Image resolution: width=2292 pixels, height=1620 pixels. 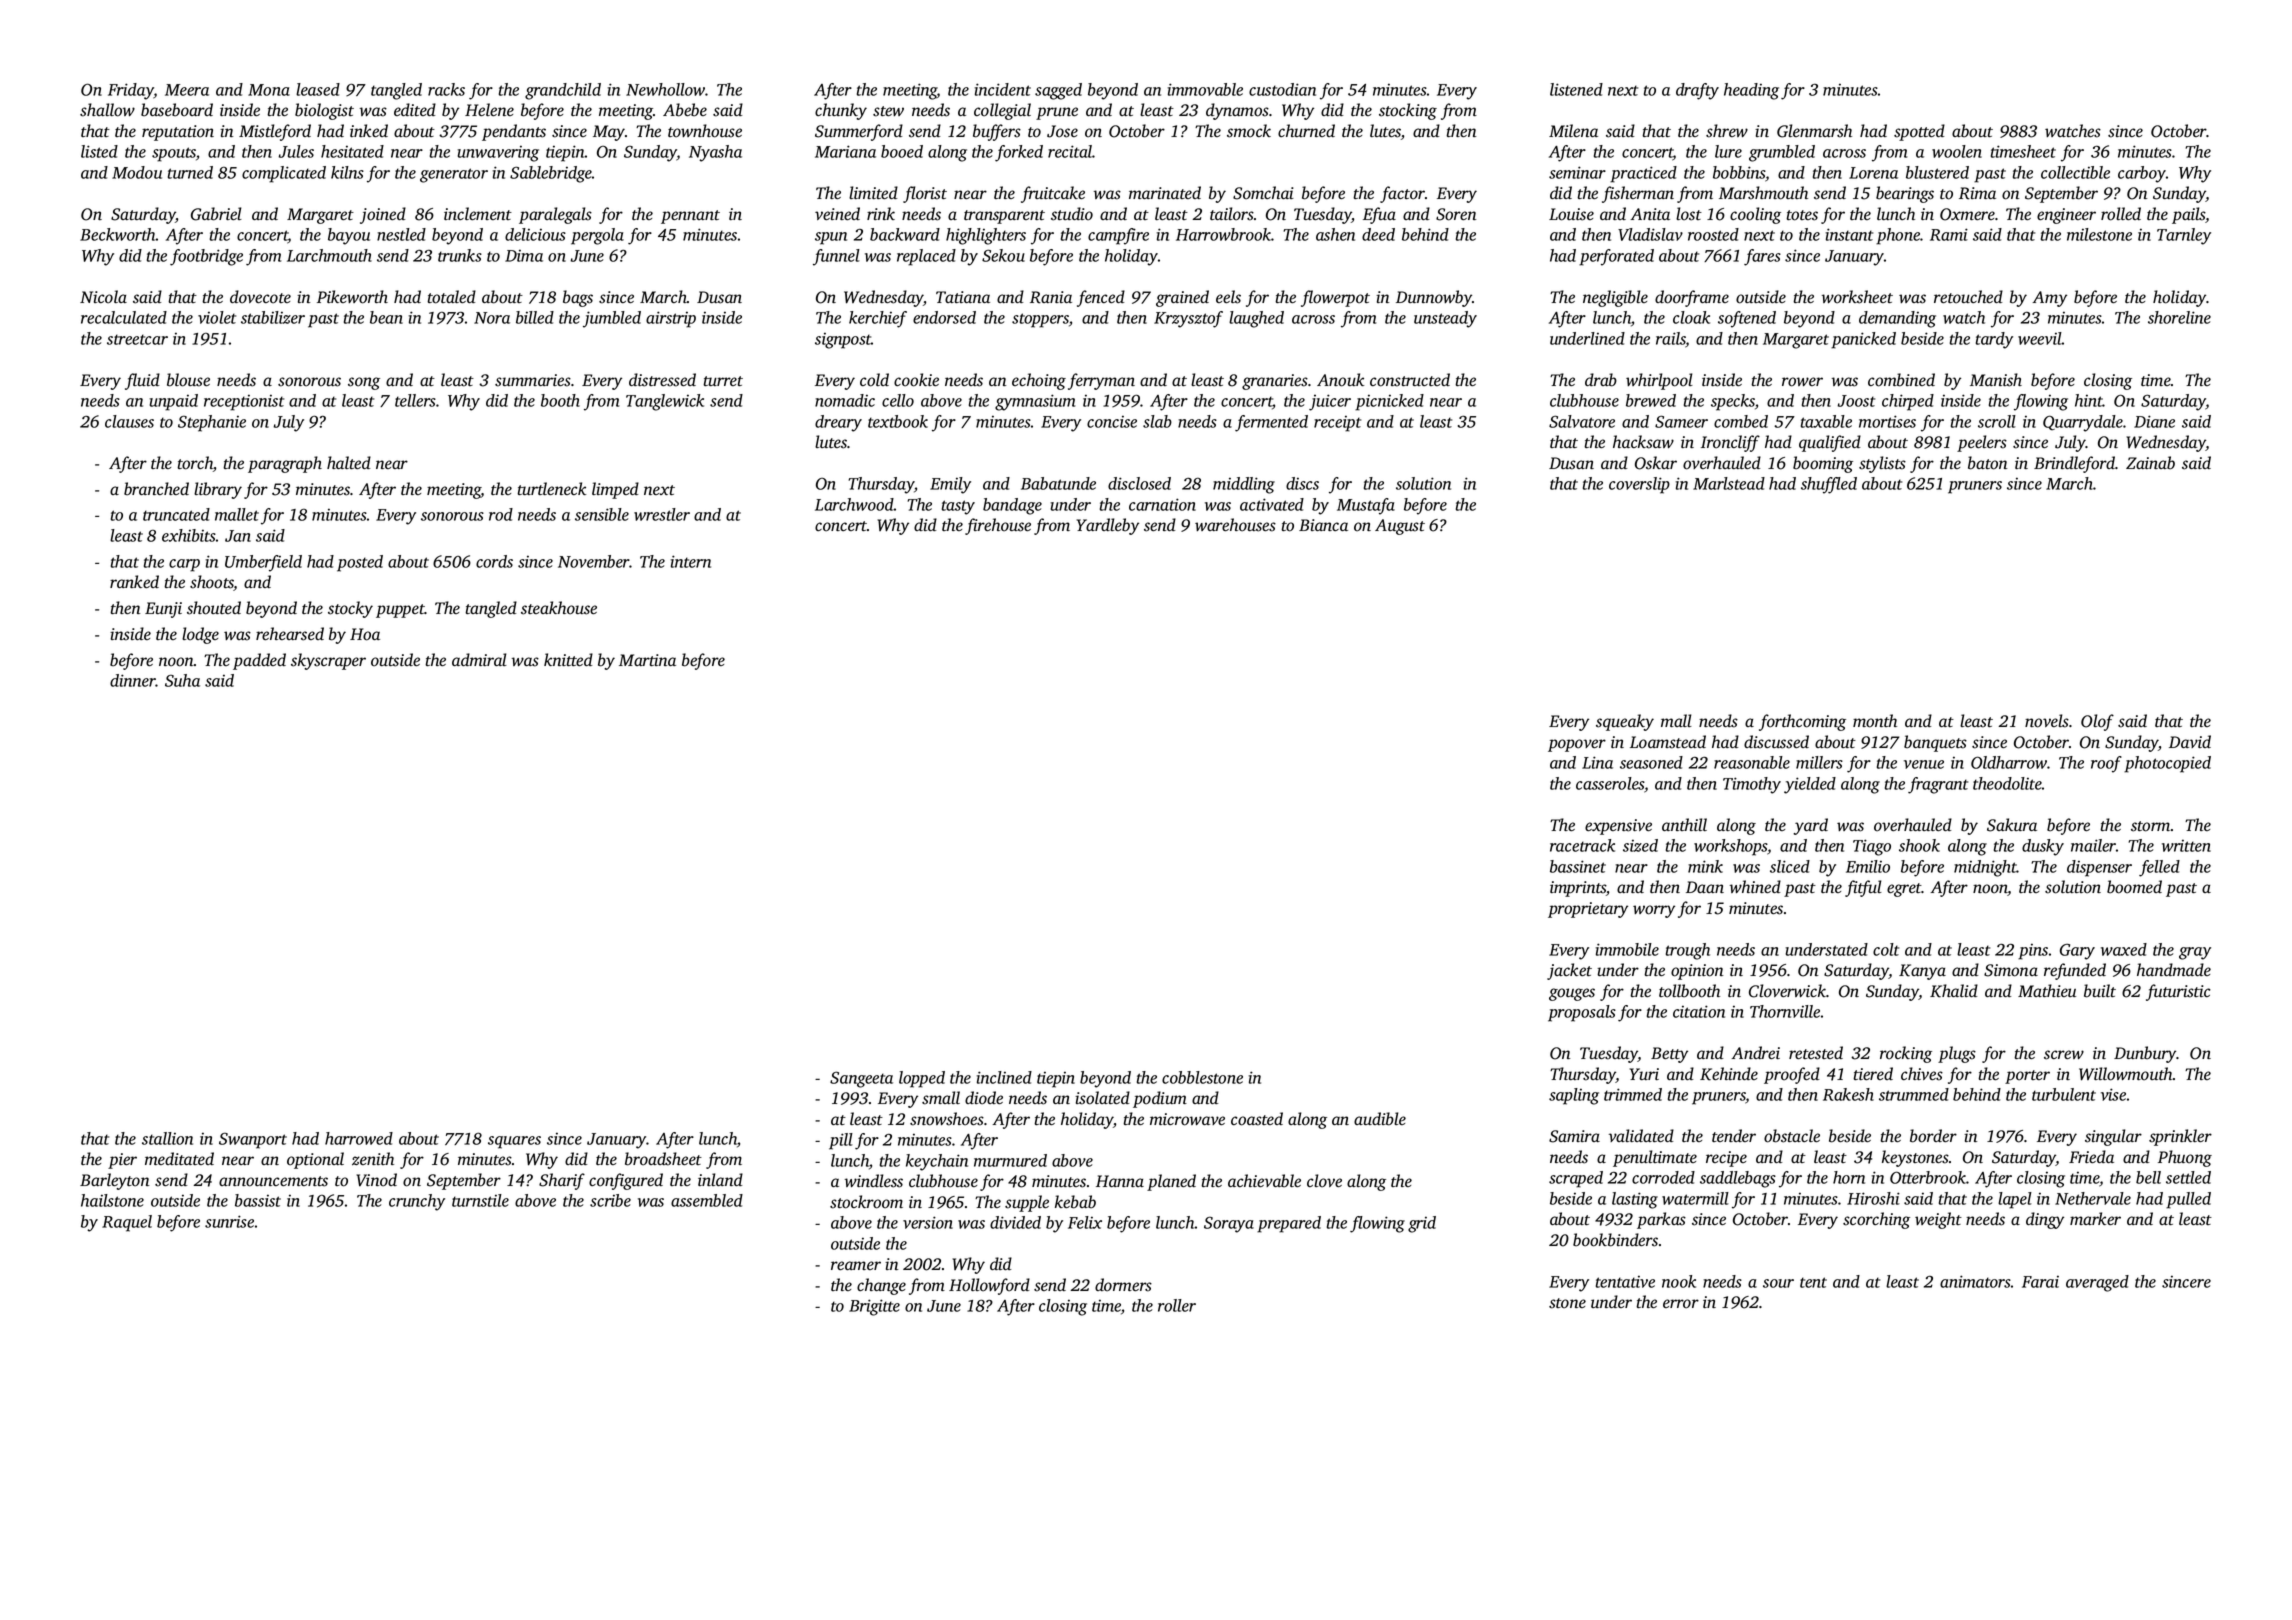 I want to click on Olof, so click(x=2097, y=722).
